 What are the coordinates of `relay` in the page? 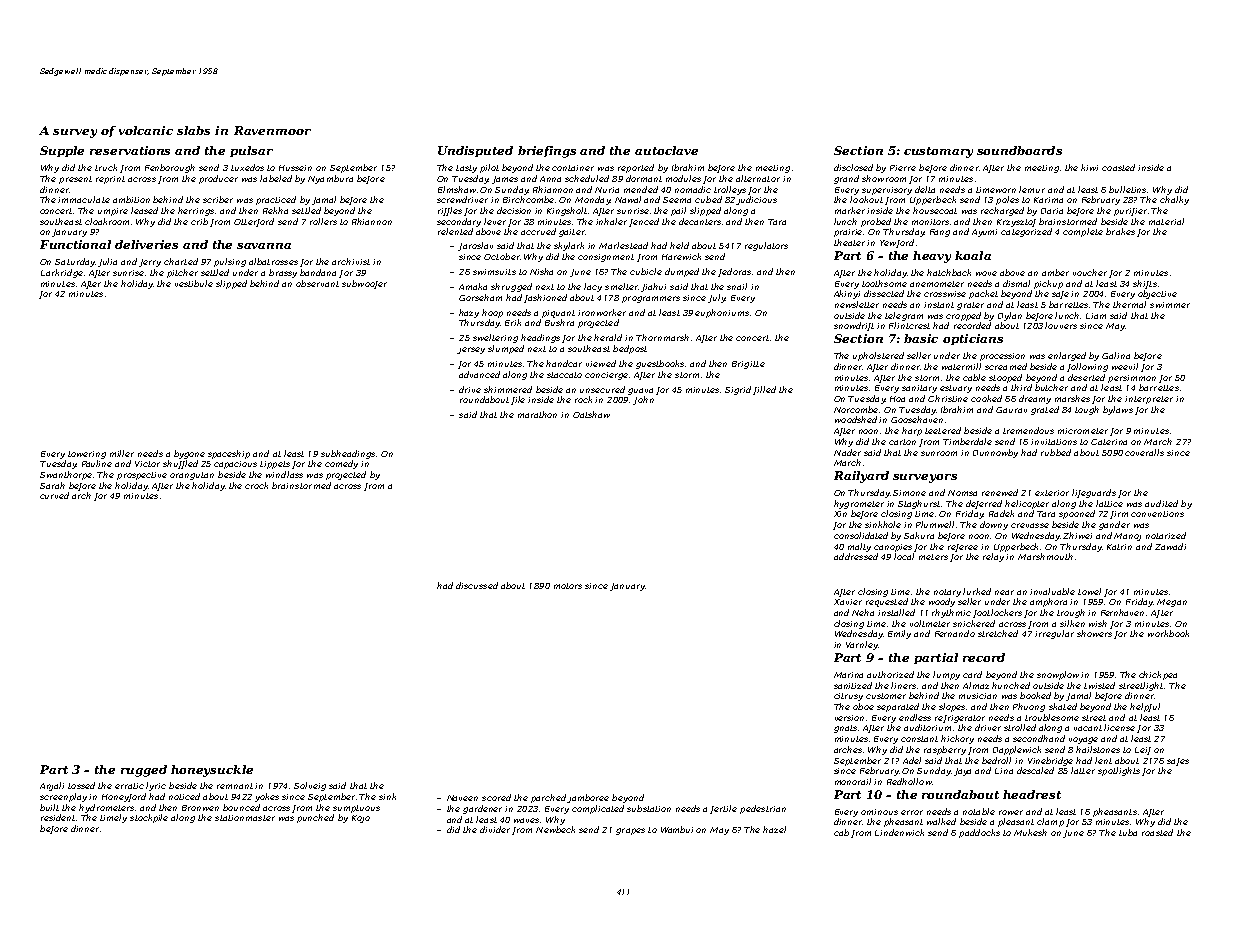 It's located at (993, 557).
